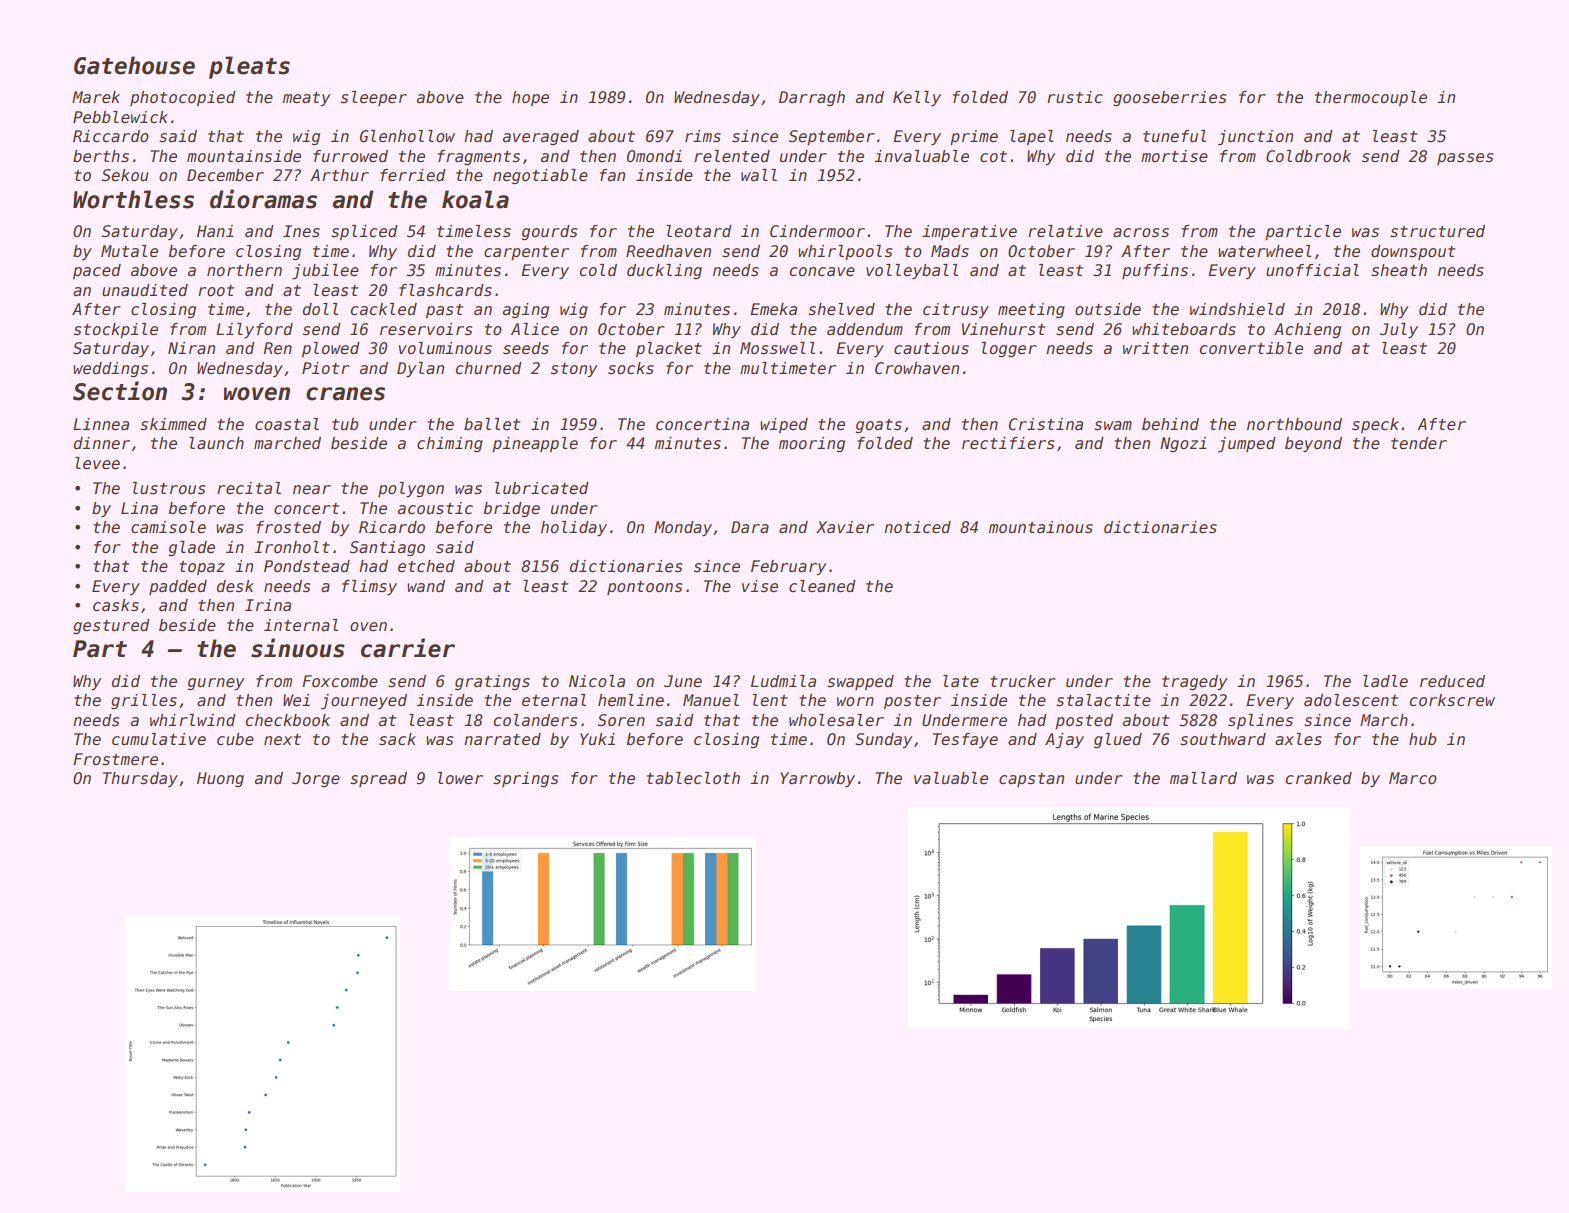 Image resolution: width=1569 pixels, height=1213 pixels. I want to click on concave, so click(822, 272).
